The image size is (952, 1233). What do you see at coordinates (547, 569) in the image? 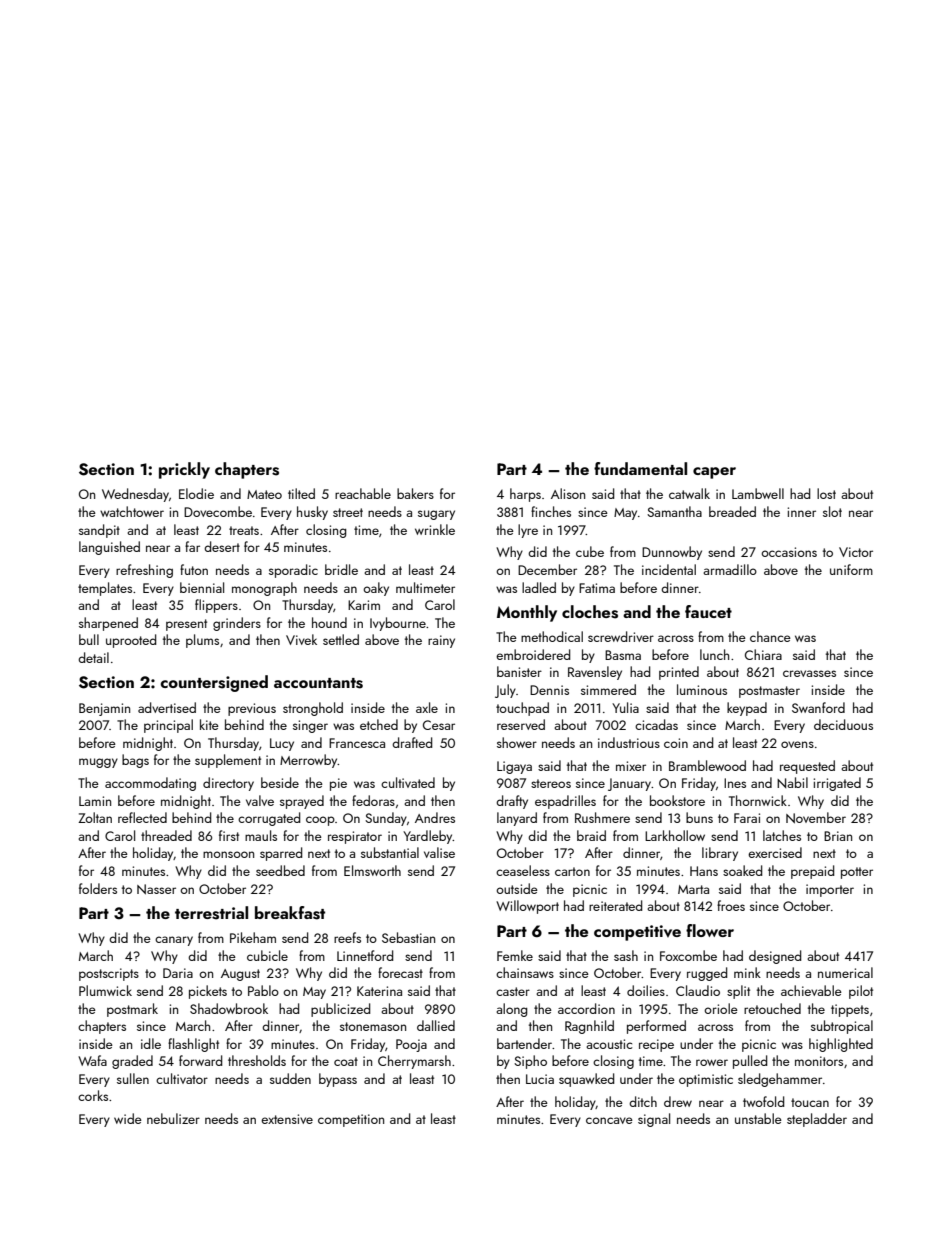
I see `December` at bounding box center [547, 569].
